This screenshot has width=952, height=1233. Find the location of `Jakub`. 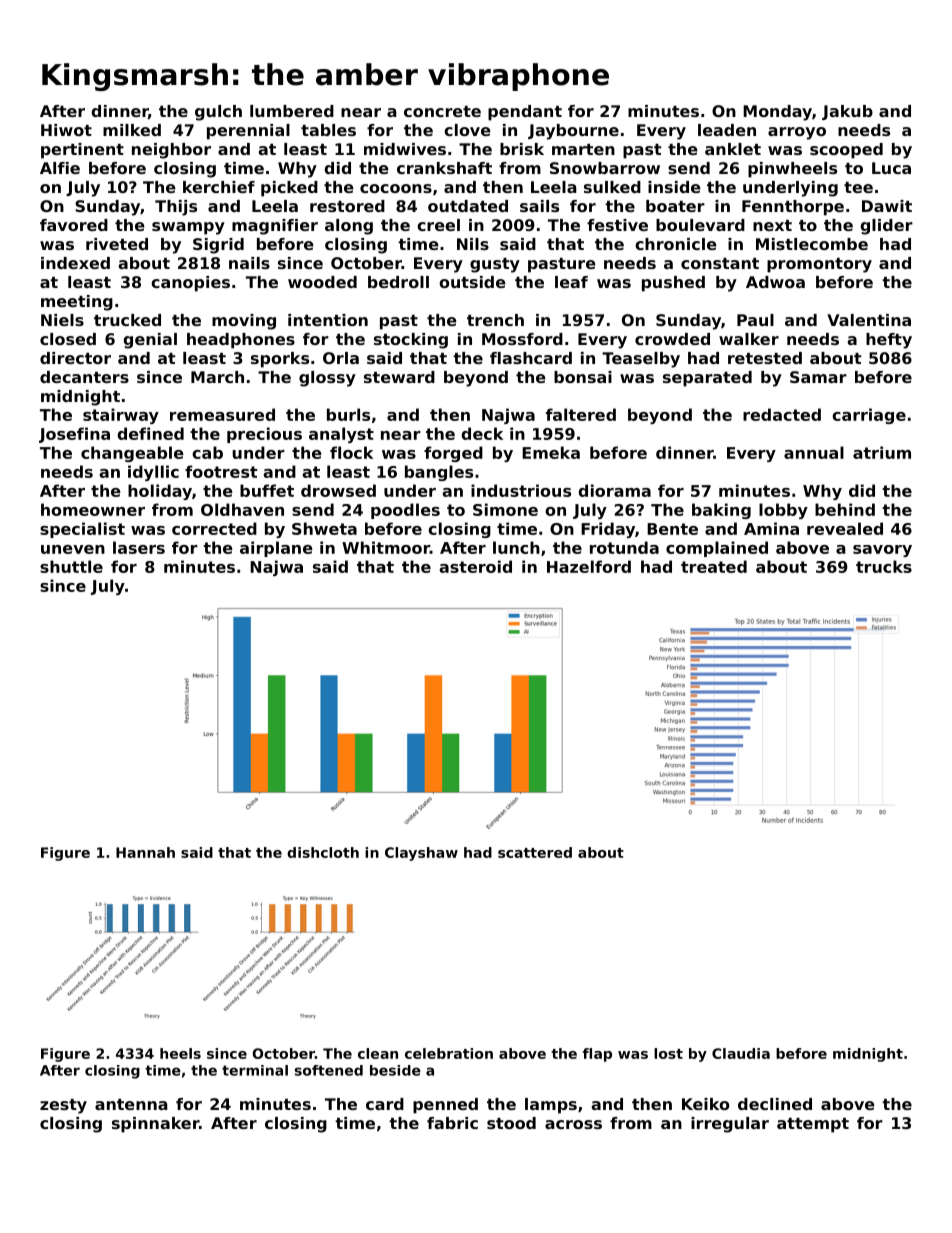

Jakub is located at coordinates (847, 112).
